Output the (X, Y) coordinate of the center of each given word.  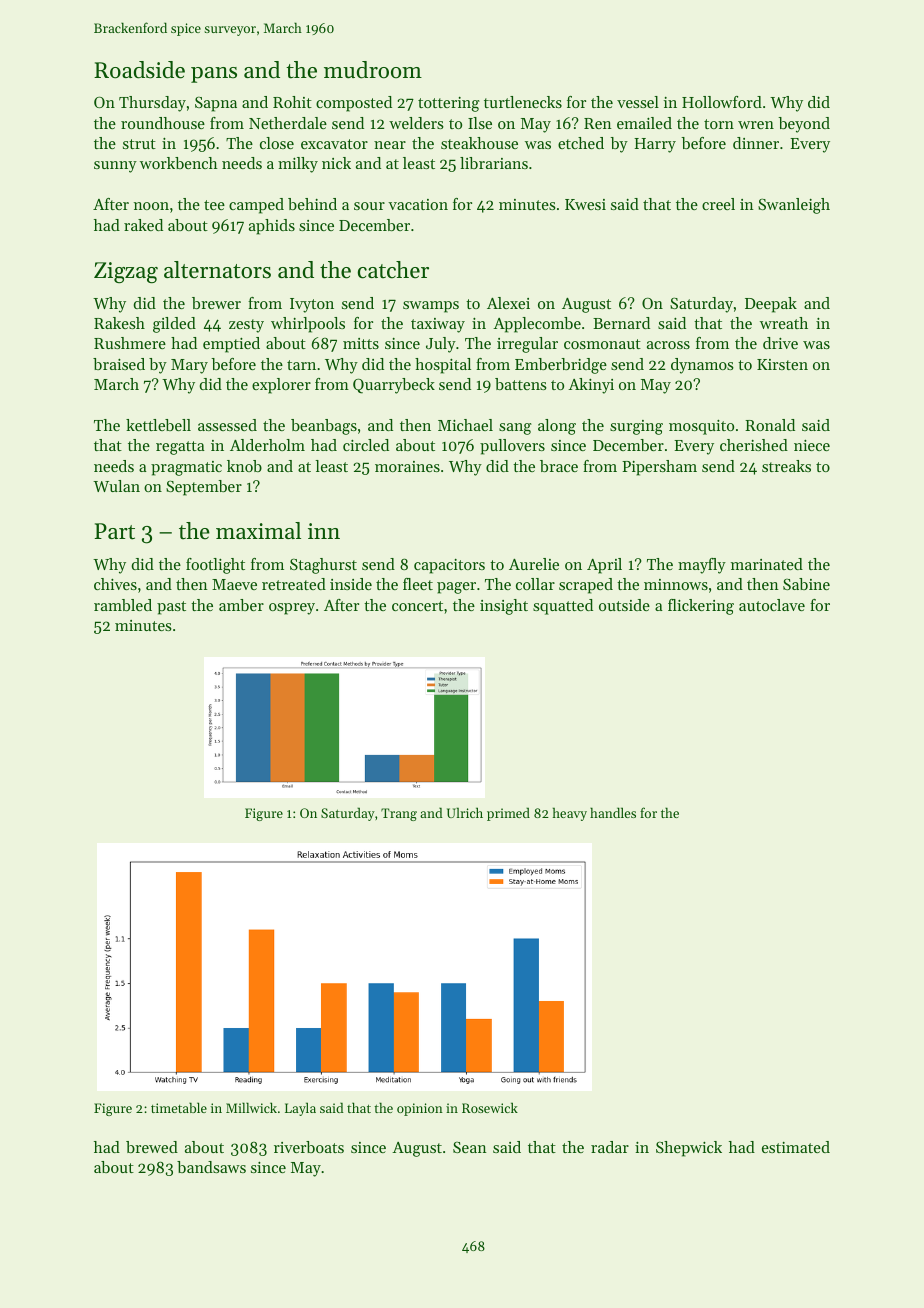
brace (559, 466)
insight (504, 607)
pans (214, 75)
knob (244, 466)
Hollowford (722, 102)
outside (624, 605)
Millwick (251, 1107)
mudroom (373, 70)
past (171, 608)
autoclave (772, 605)
